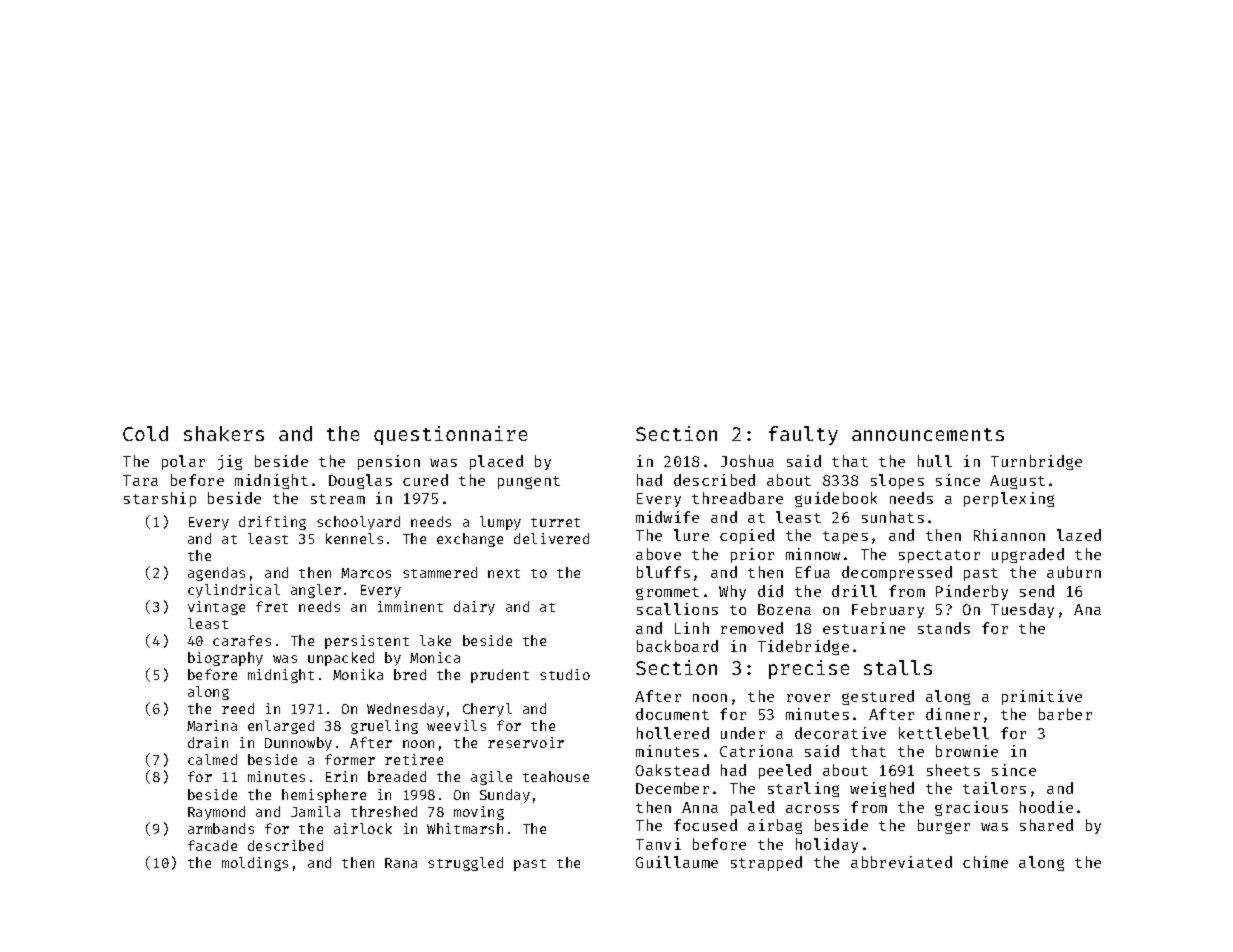 This screenshot has width=1233, height=952. I want to click on prudent, so click(500, 676).
